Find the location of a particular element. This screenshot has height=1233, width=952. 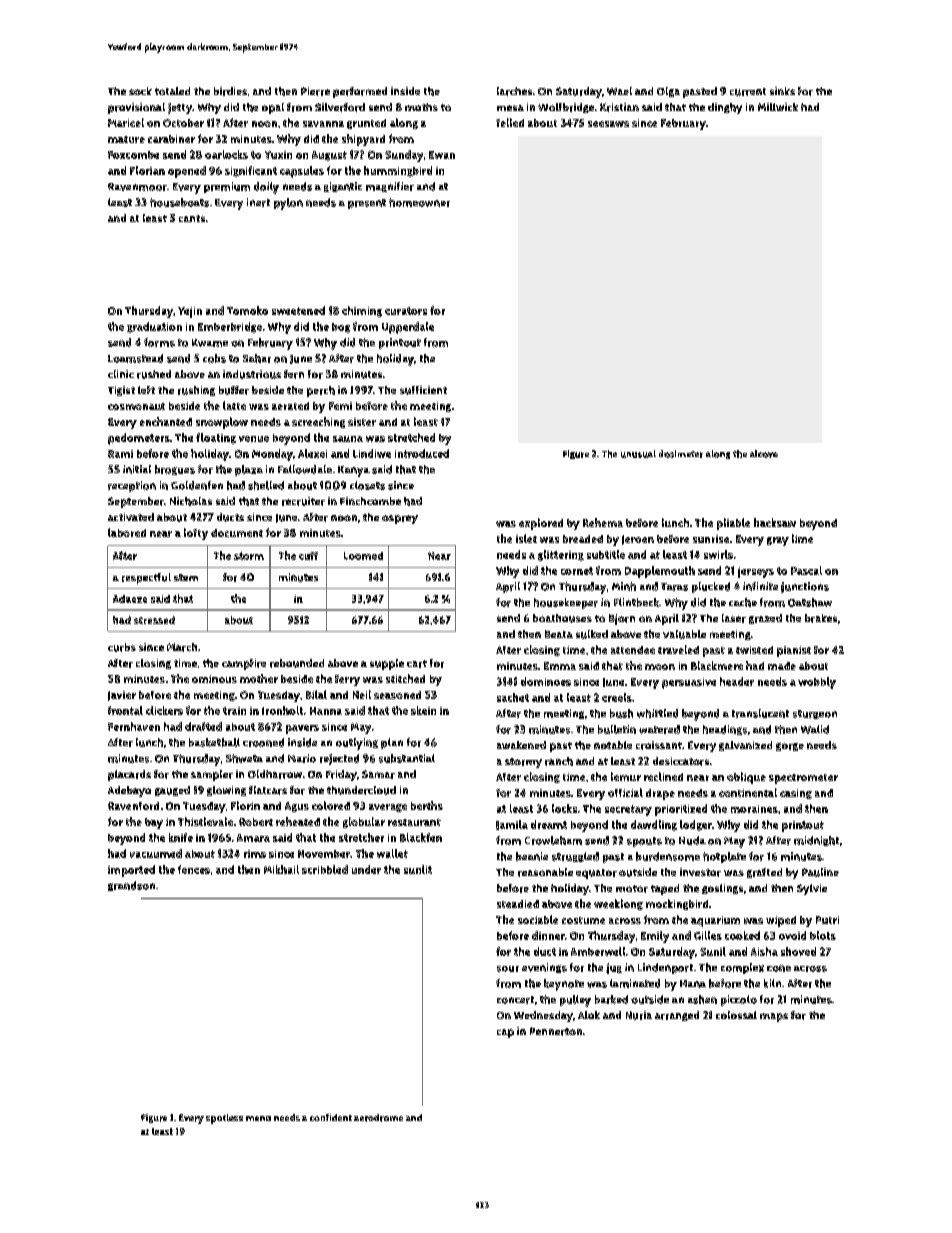

sunlit is located at coordinates (418, 869).
